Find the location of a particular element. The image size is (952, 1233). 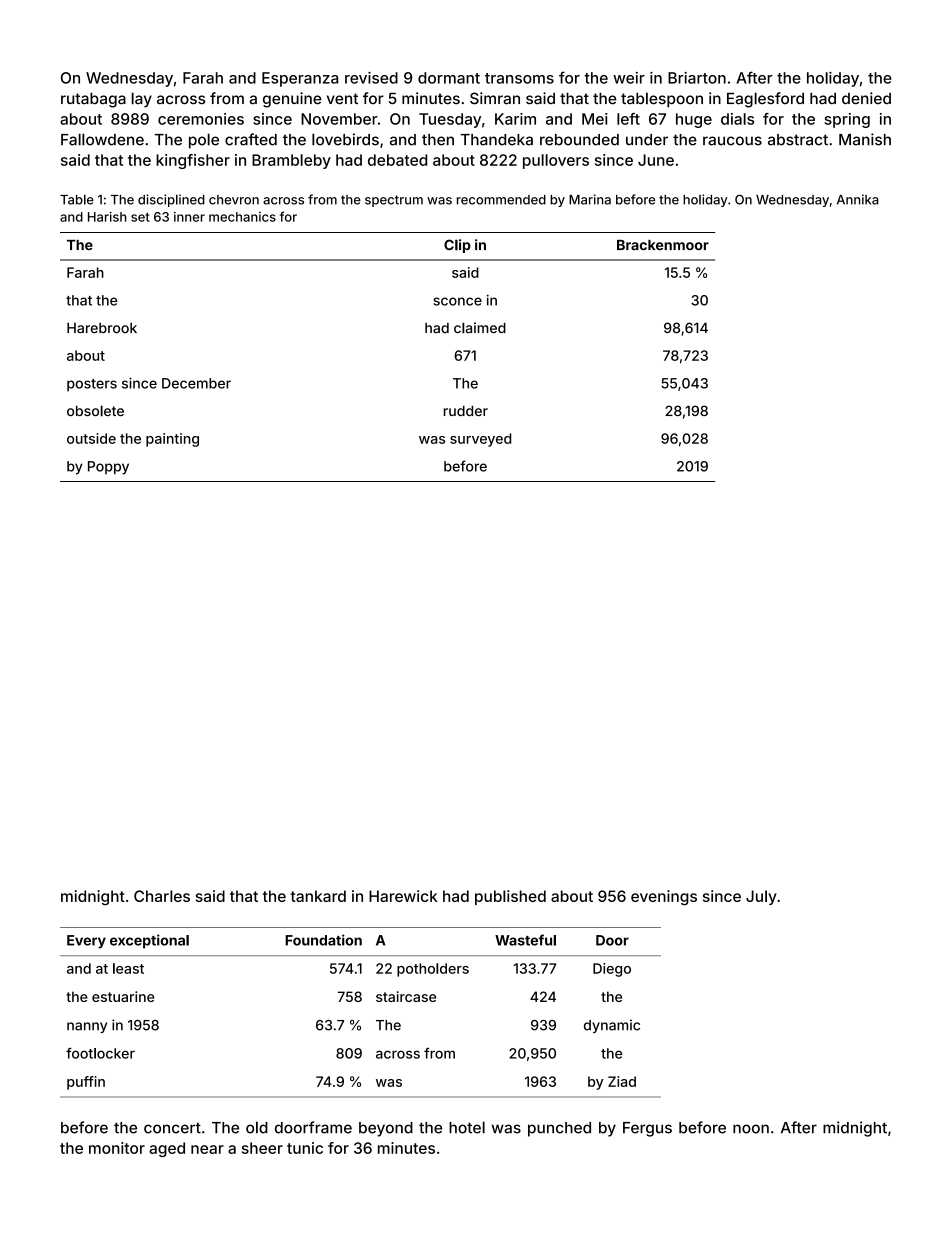

hotel is located at coordinates (467, 1127).
